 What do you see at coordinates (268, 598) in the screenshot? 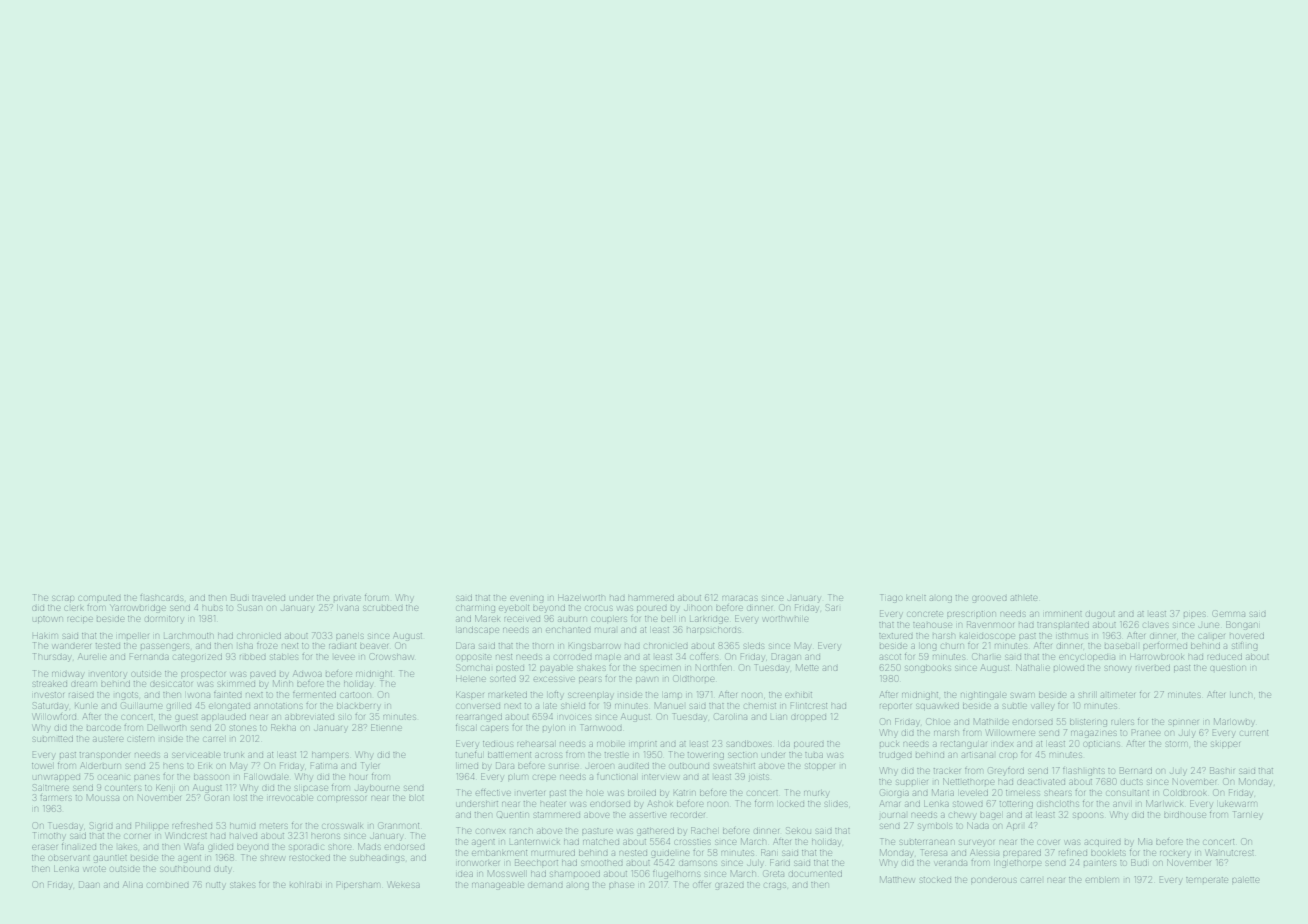
I see `traveled` at bounding box center [268, 598].
